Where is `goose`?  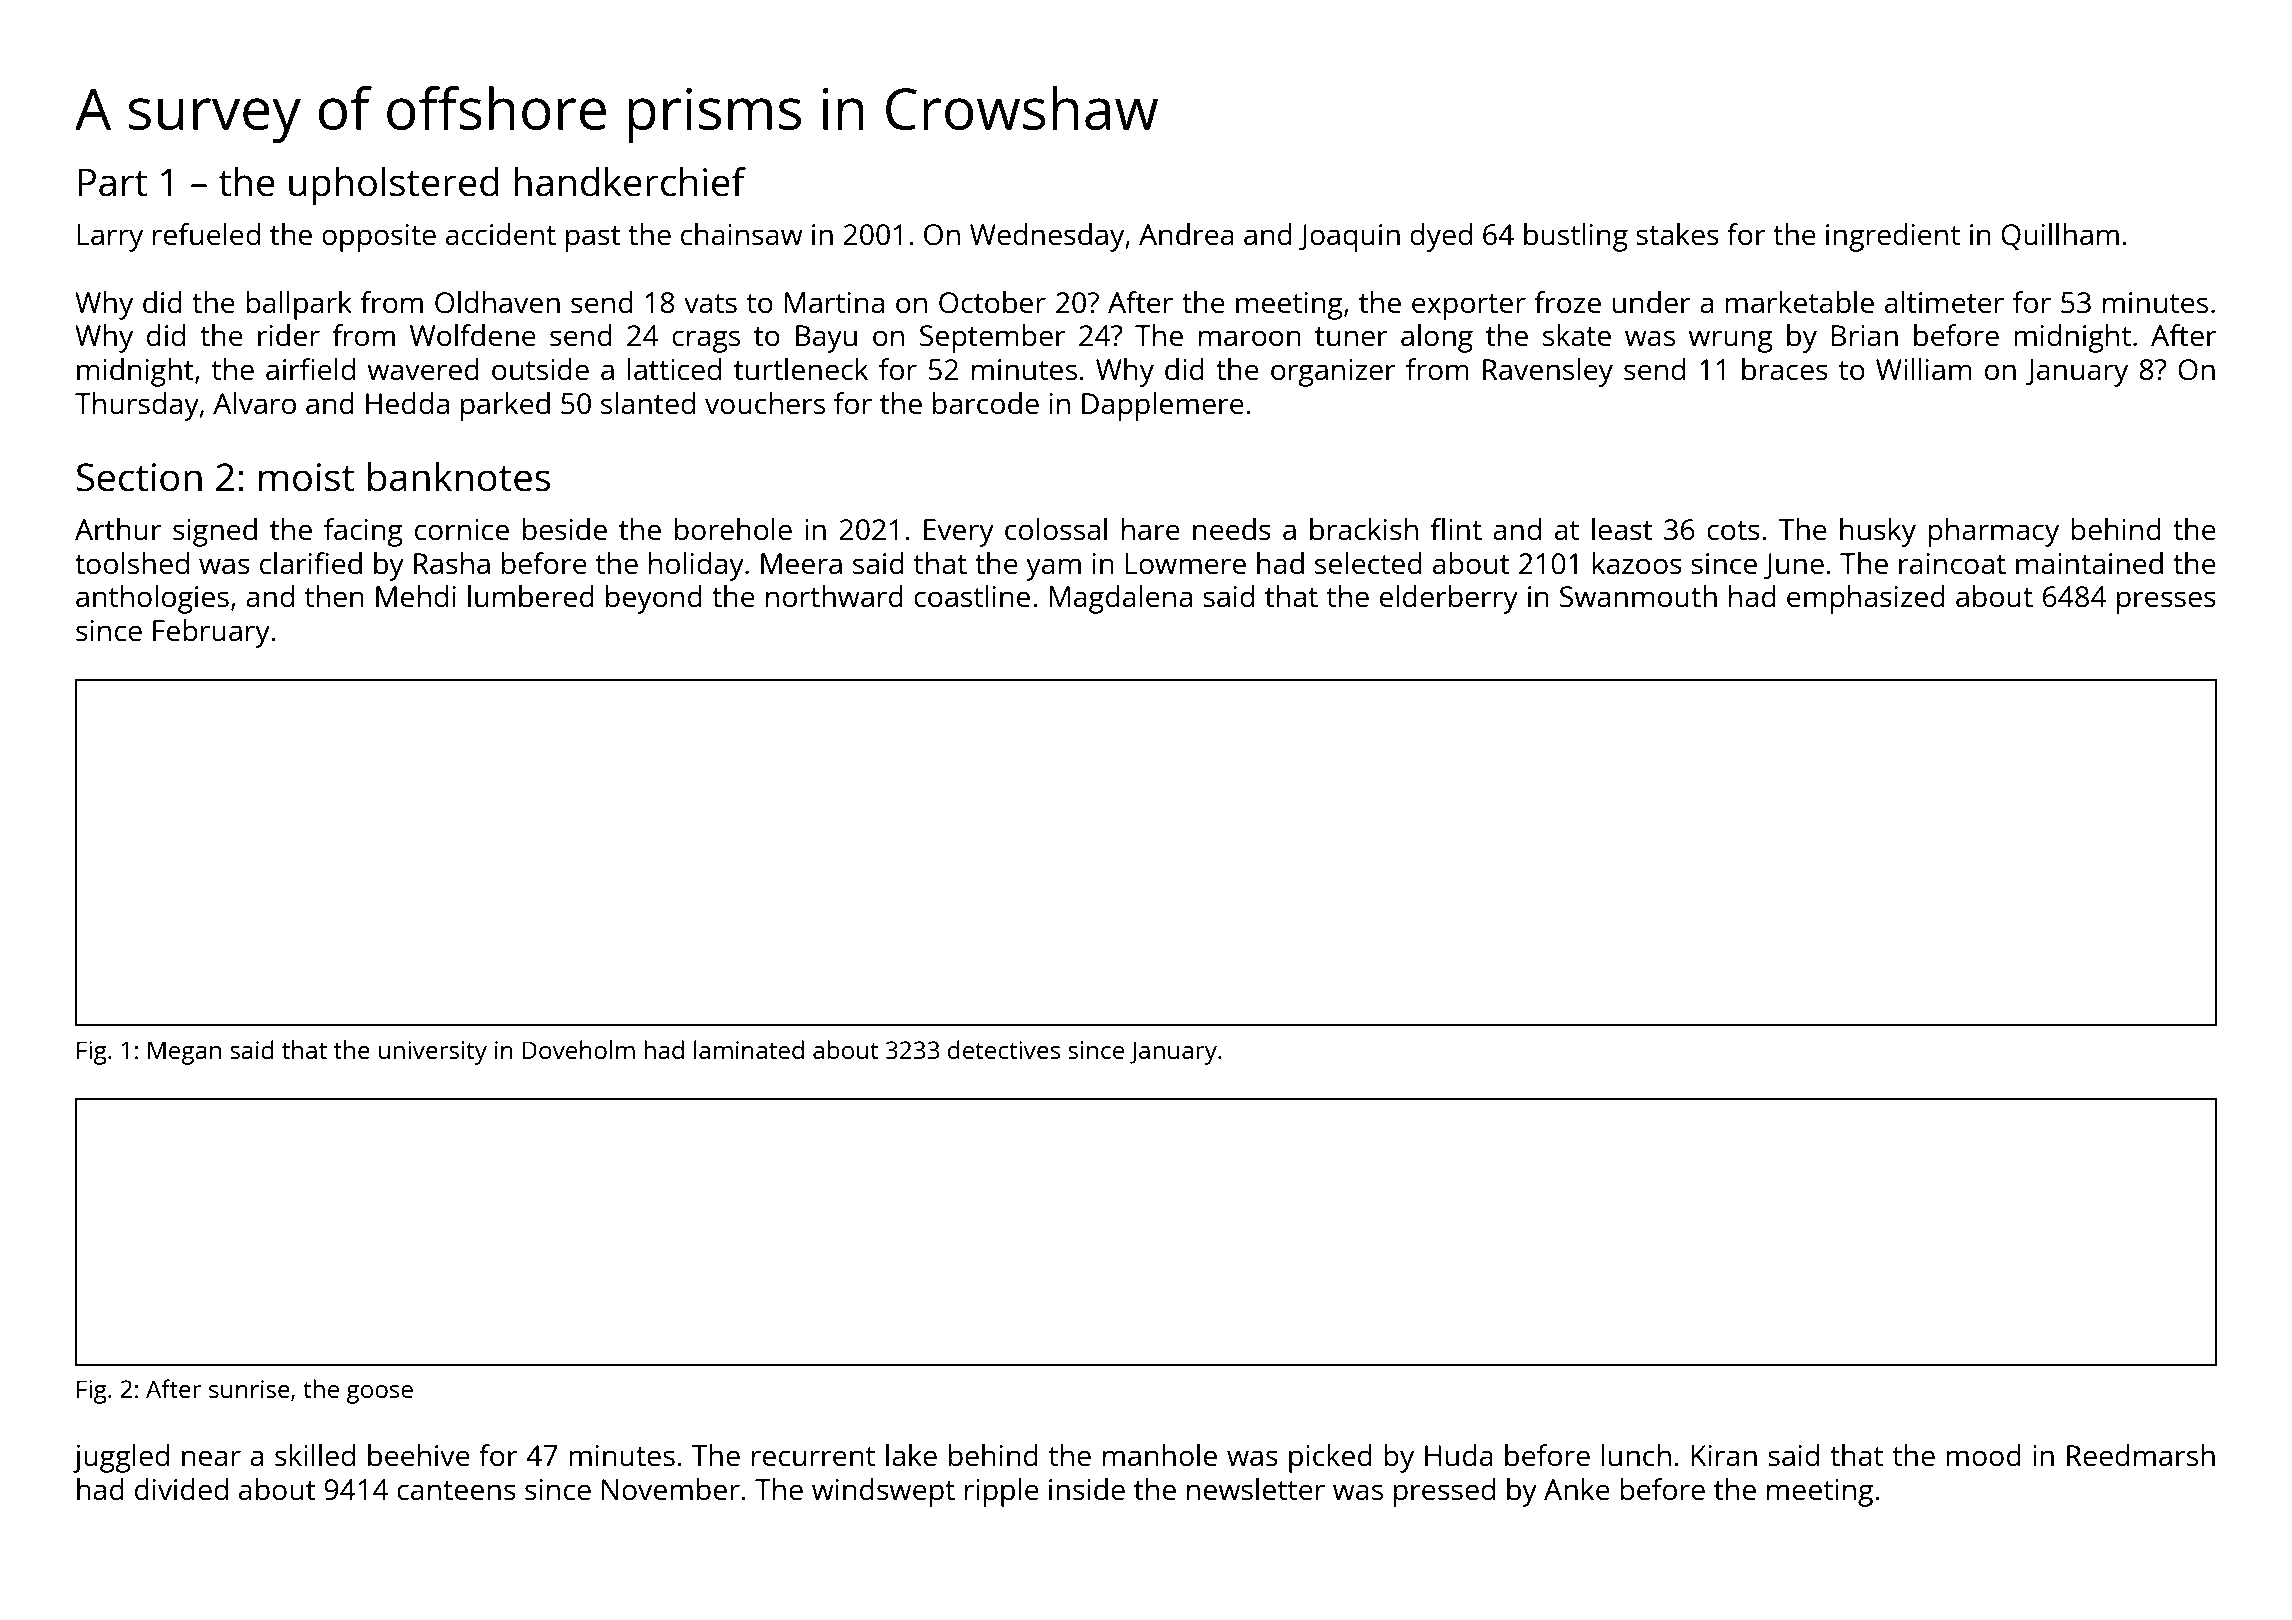
goose is located at coordinates (379, 1394).
